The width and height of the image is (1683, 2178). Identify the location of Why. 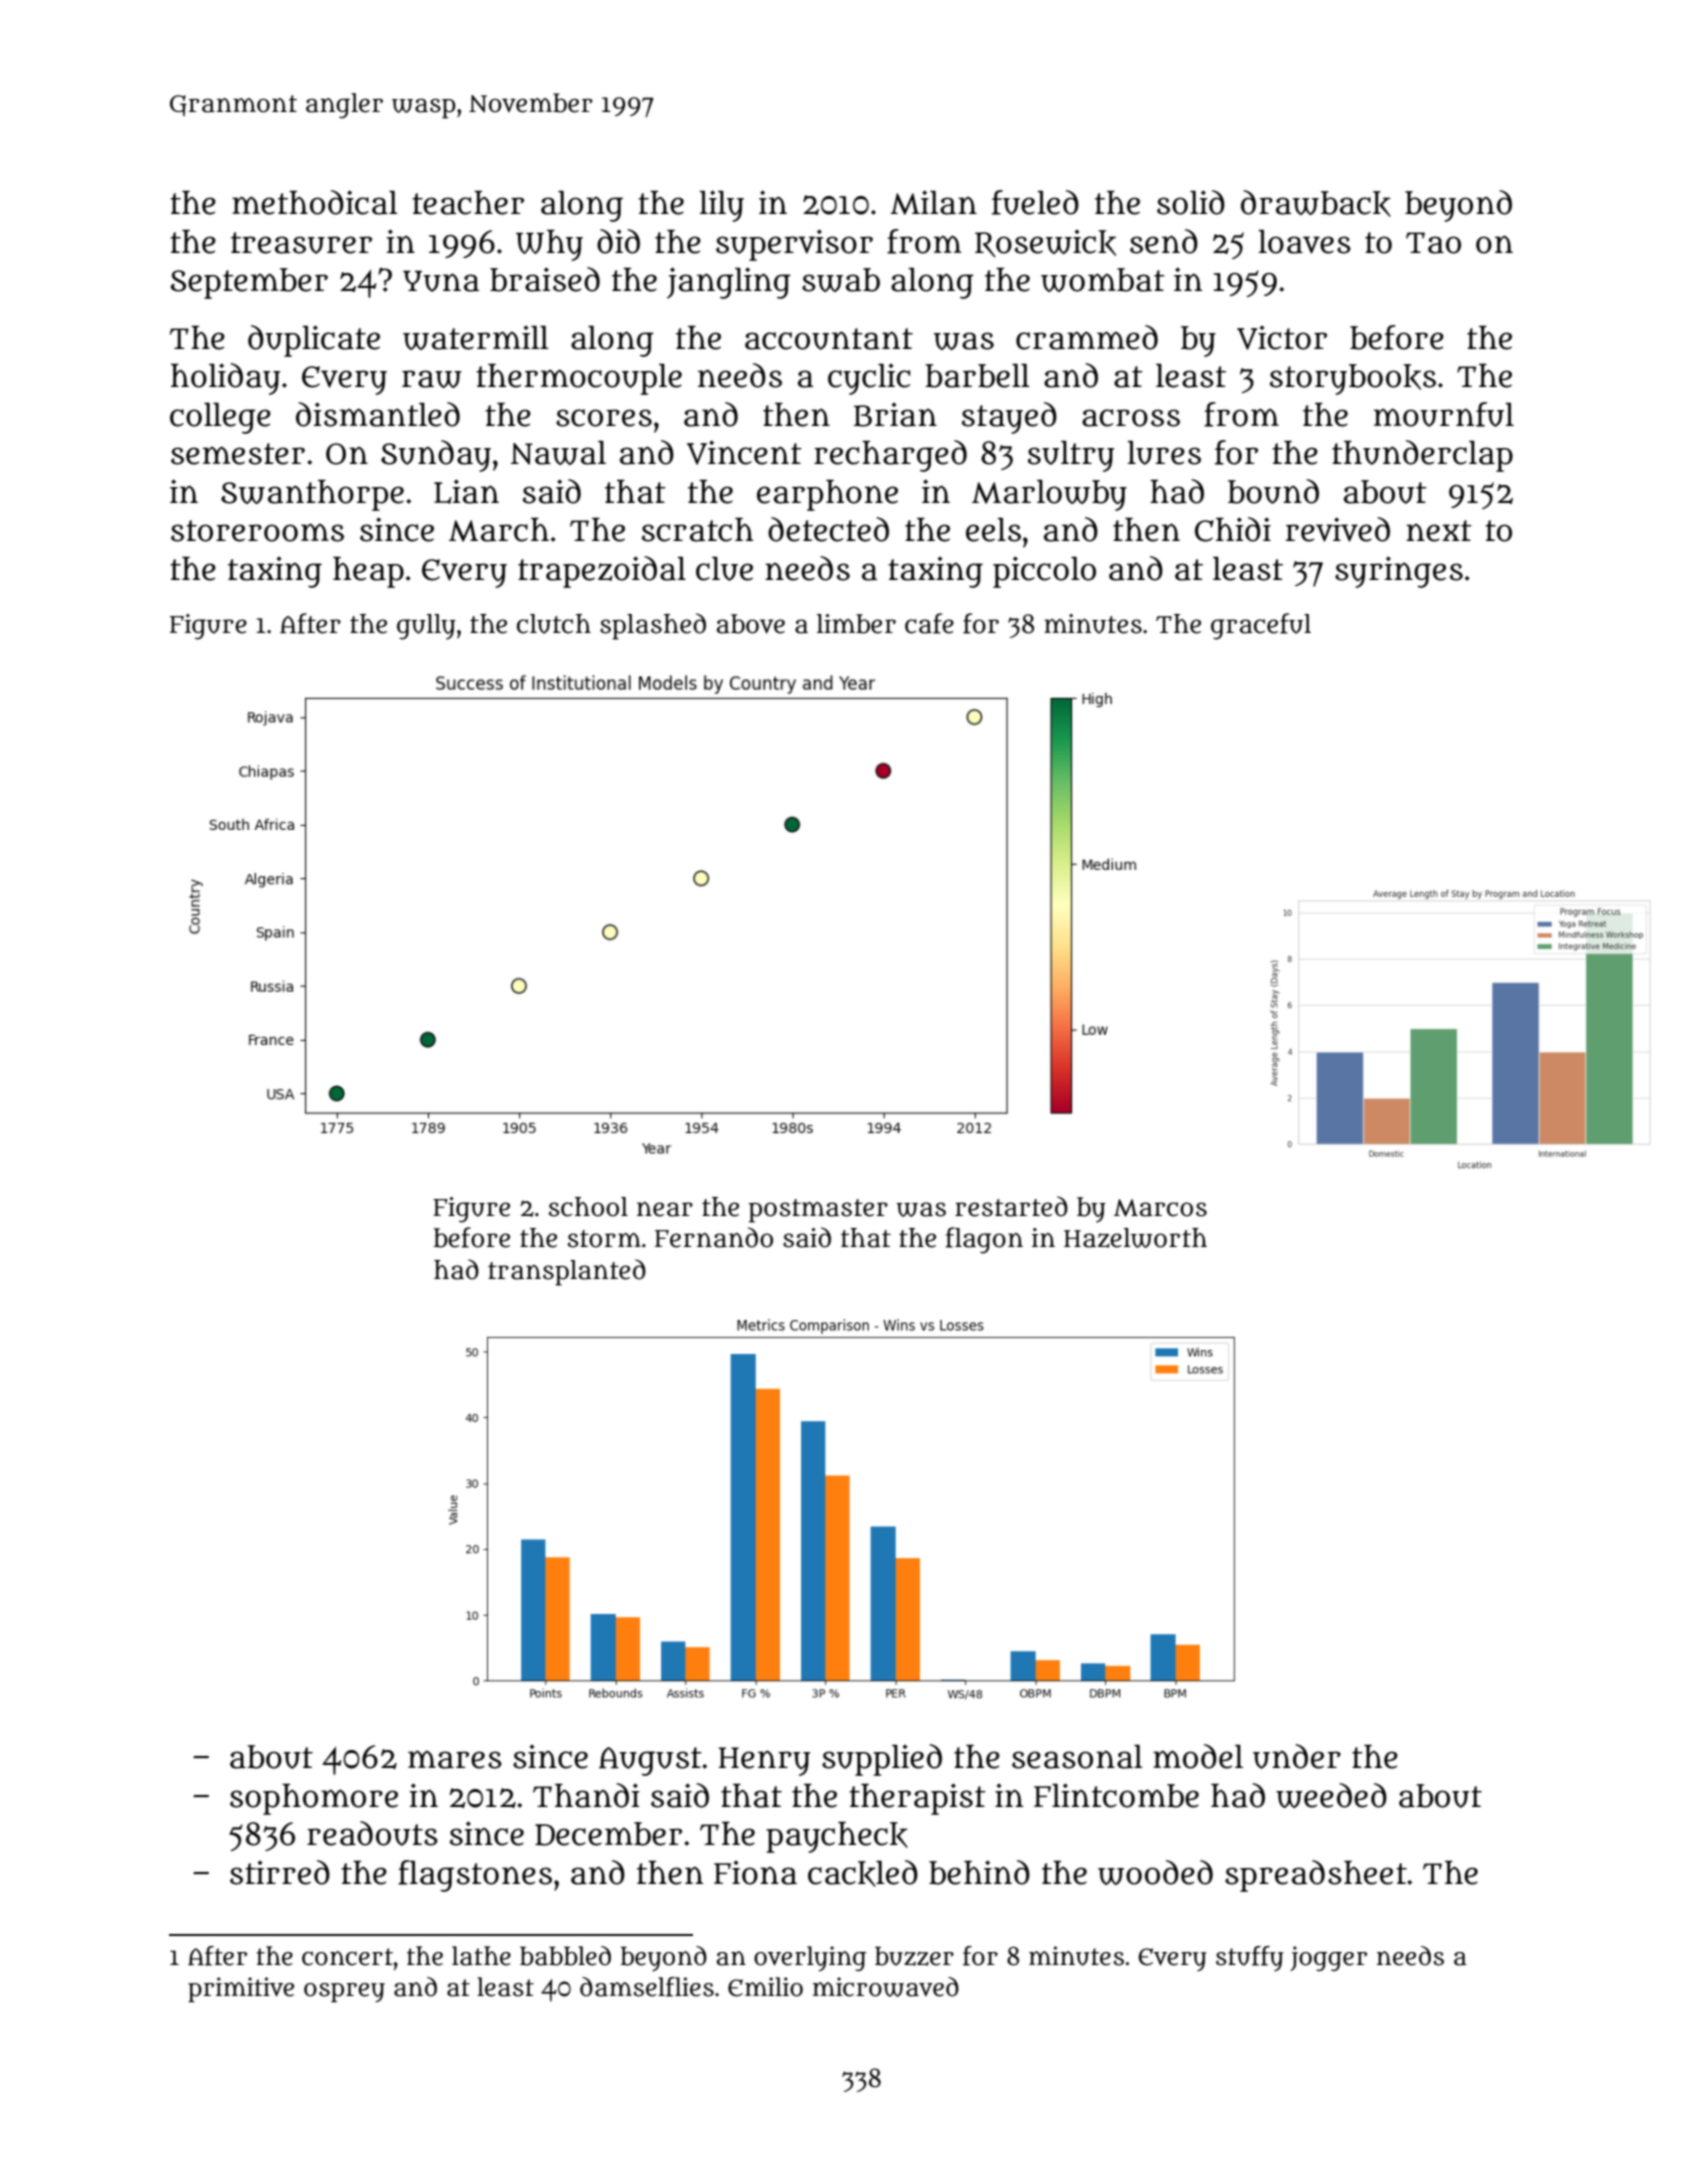
(549, 245).
